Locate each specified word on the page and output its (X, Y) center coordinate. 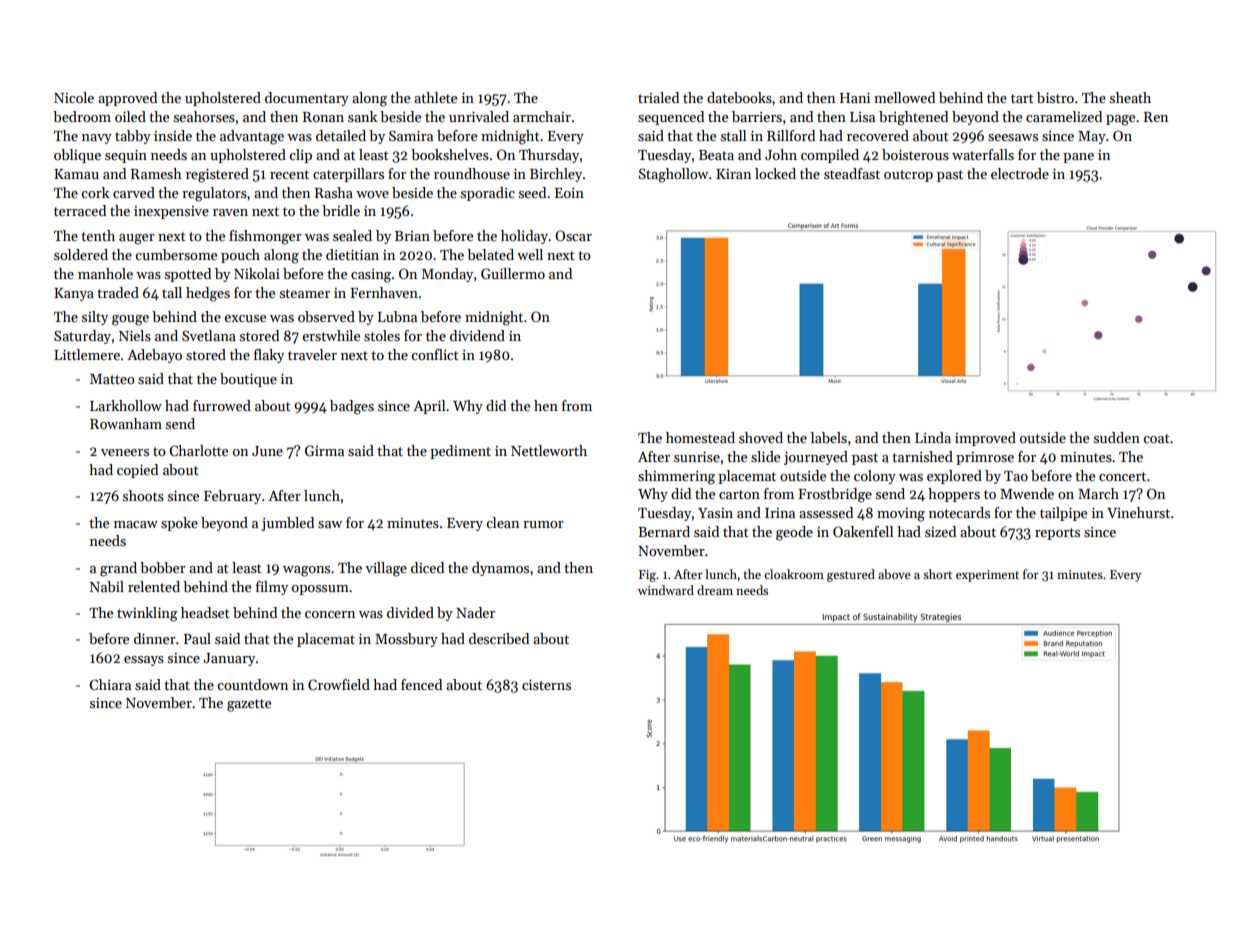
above (894, 574)
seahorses (204, 116)
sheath (1130, 97)
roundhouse (472, 173)
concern (330, 614)
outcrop (908, 176)
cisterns (546, 684)
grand (118, 569)
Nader (475, 612)
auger (137, 239)
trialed (658, 97)
